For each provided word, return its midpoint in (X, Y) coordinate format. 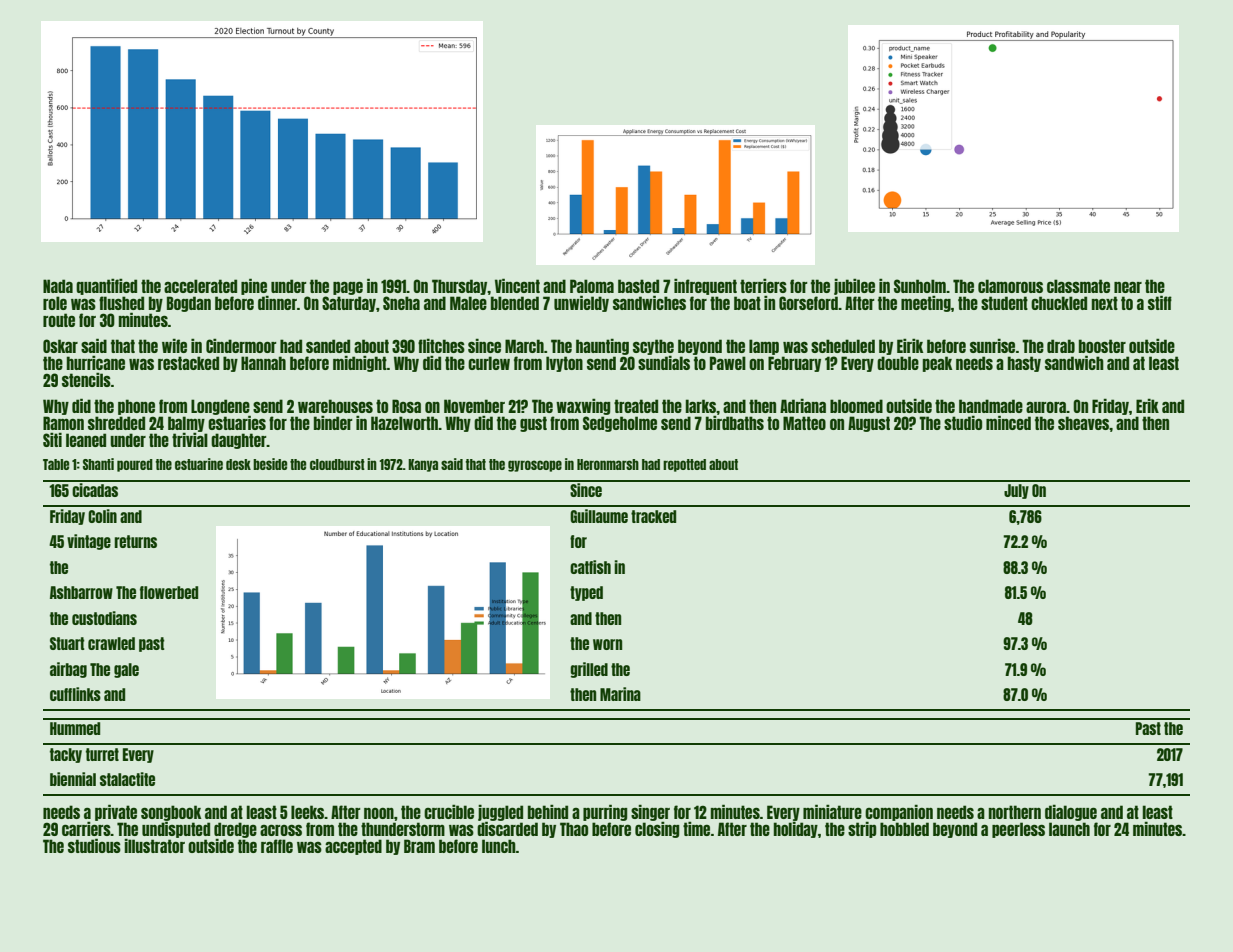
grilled (589, 670)
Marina (620, 694)
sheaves (1083, 423)
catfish (590, 567)
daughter (239, 441)
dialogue (1071, 813)
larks (701, 406)
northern (1015, 812)
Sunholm (920, 286)
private (116, 812)
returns (135, 541)
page (348, 288)
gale (126, 670)
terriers (763, 286)
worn (607, 644)
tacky (66, 755)
